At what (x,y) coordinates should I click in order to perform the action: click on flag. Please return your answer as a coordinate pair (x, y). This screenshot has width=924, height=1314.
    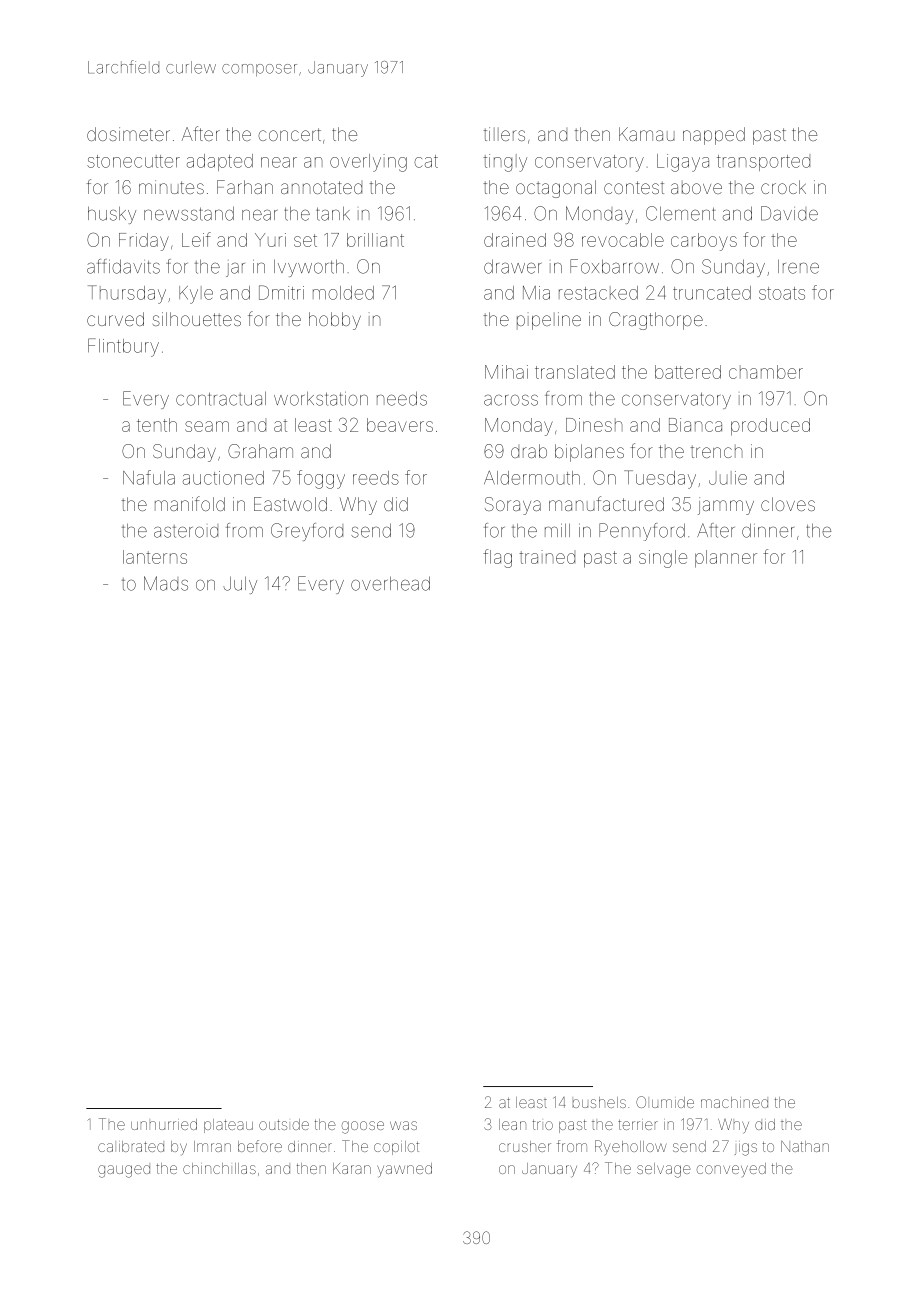
    Looking at the image, I should click on (497, 558).
